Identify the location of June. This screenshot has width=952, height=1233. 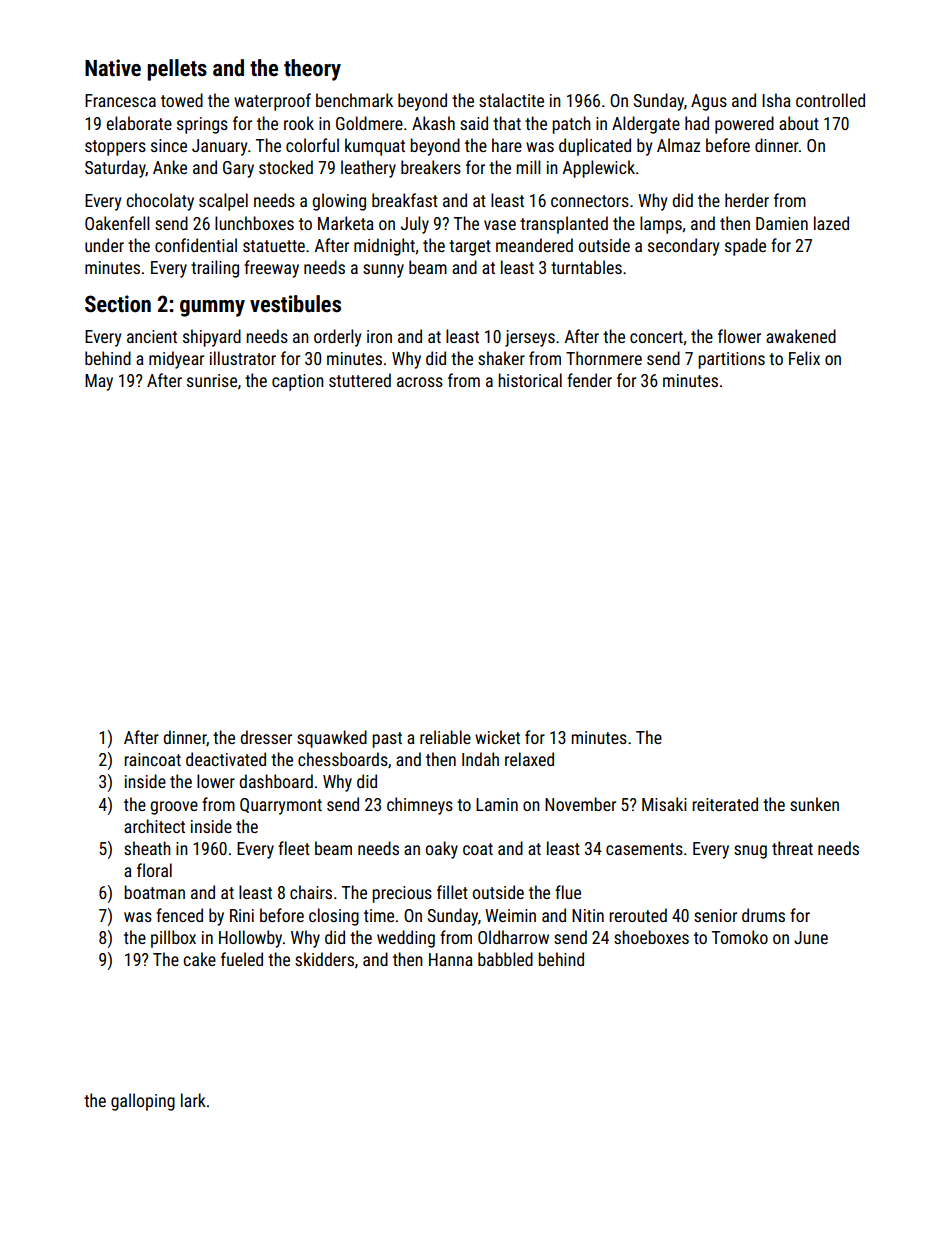
(811, 937).
